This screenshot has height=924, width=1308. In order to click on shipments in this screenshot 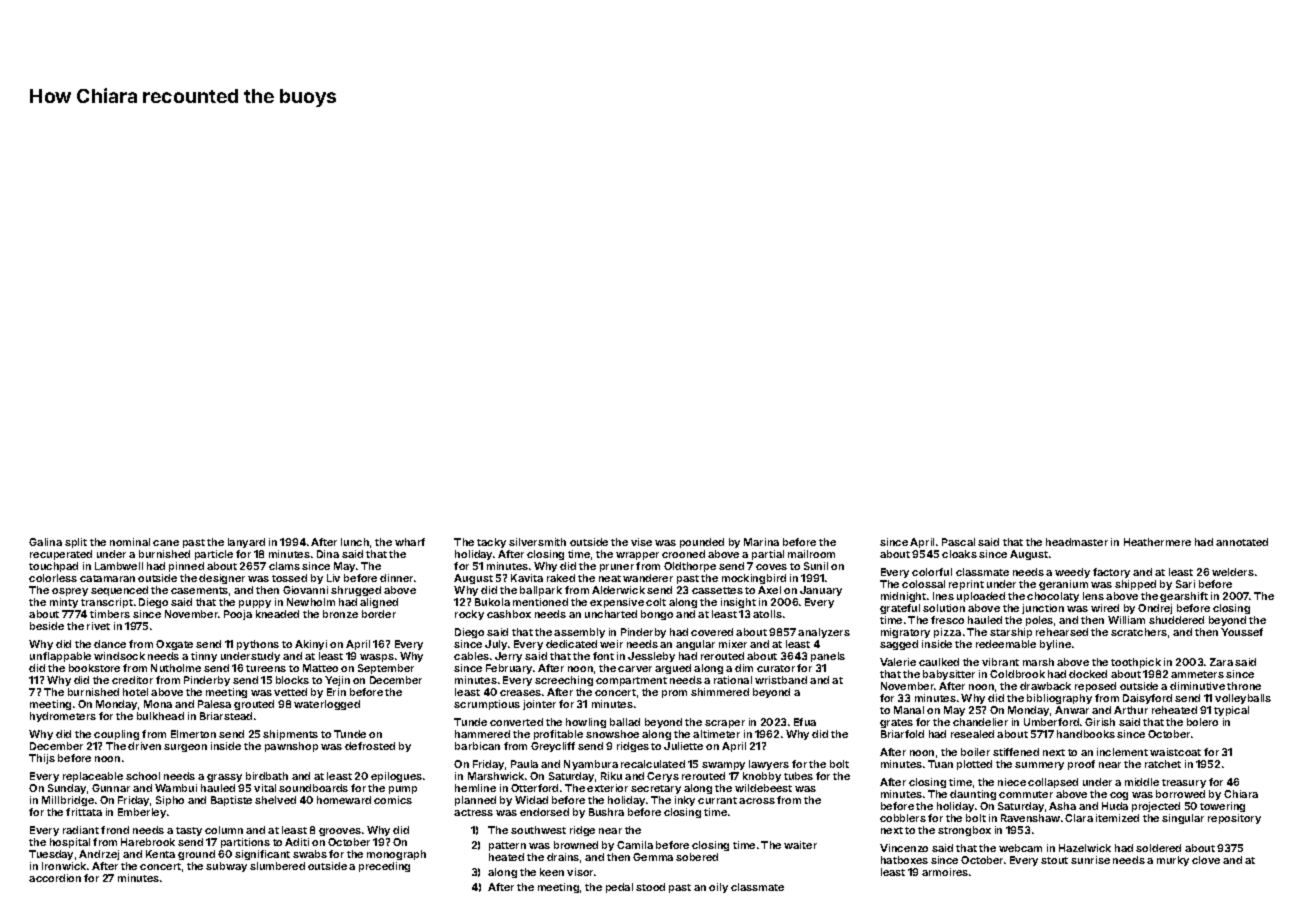, I will do `click(290, 735)`.
